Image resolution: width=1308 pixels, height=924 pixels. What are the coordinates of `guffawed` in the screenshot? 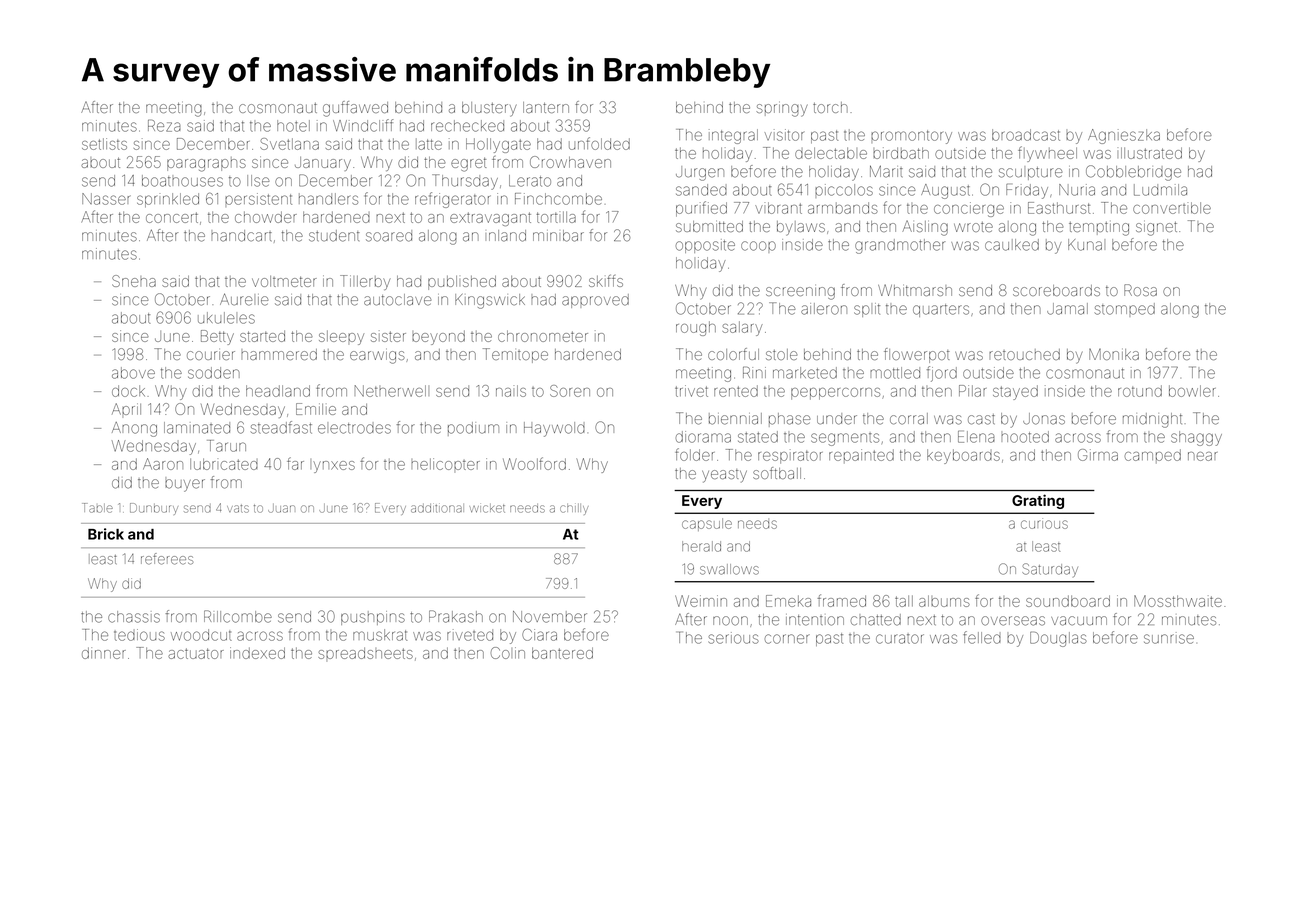 It's located at (355, 109).
